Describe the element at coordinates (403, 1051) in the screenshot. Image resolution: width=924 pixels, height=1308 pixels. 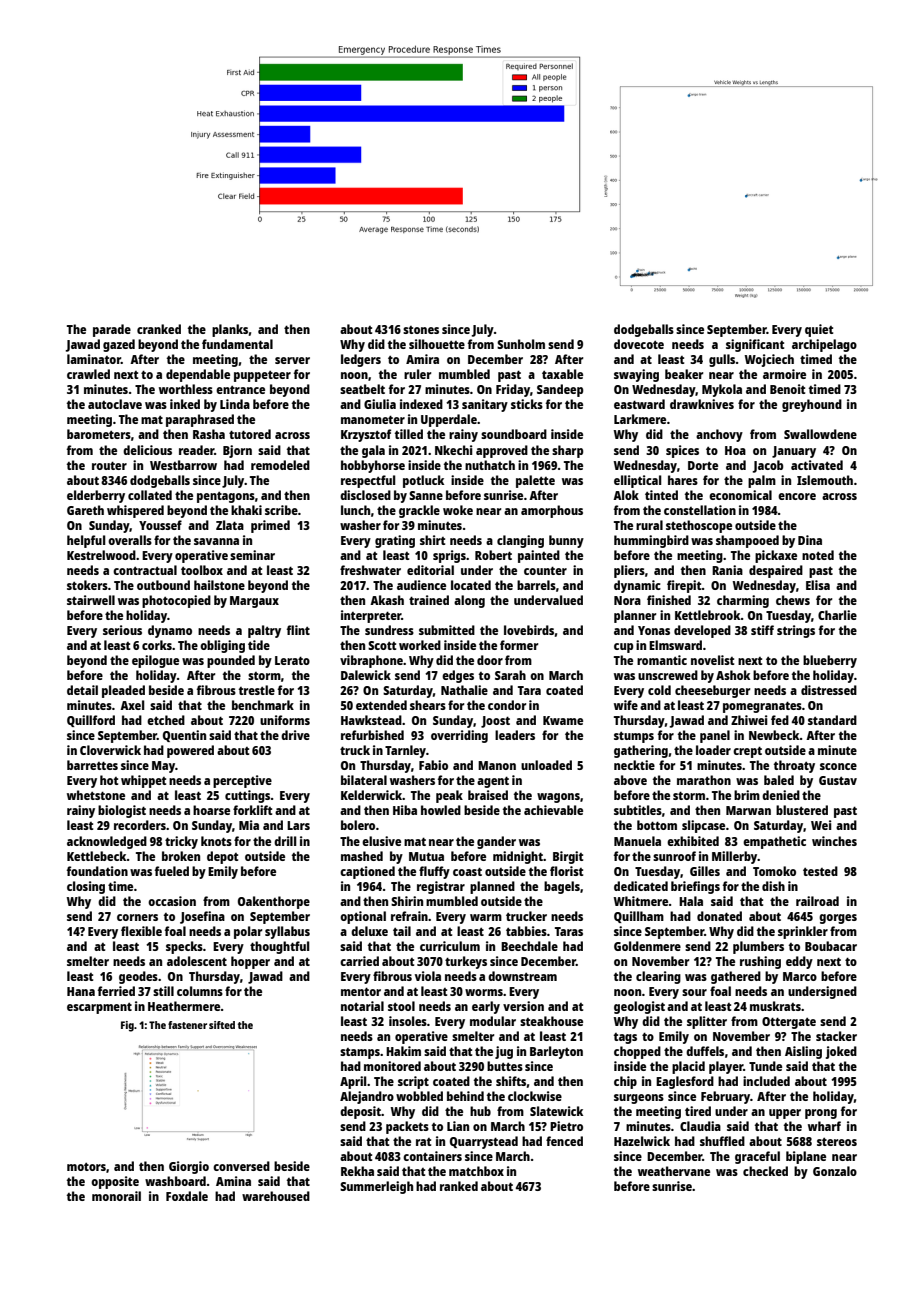
I see `Hakim` at that location.
